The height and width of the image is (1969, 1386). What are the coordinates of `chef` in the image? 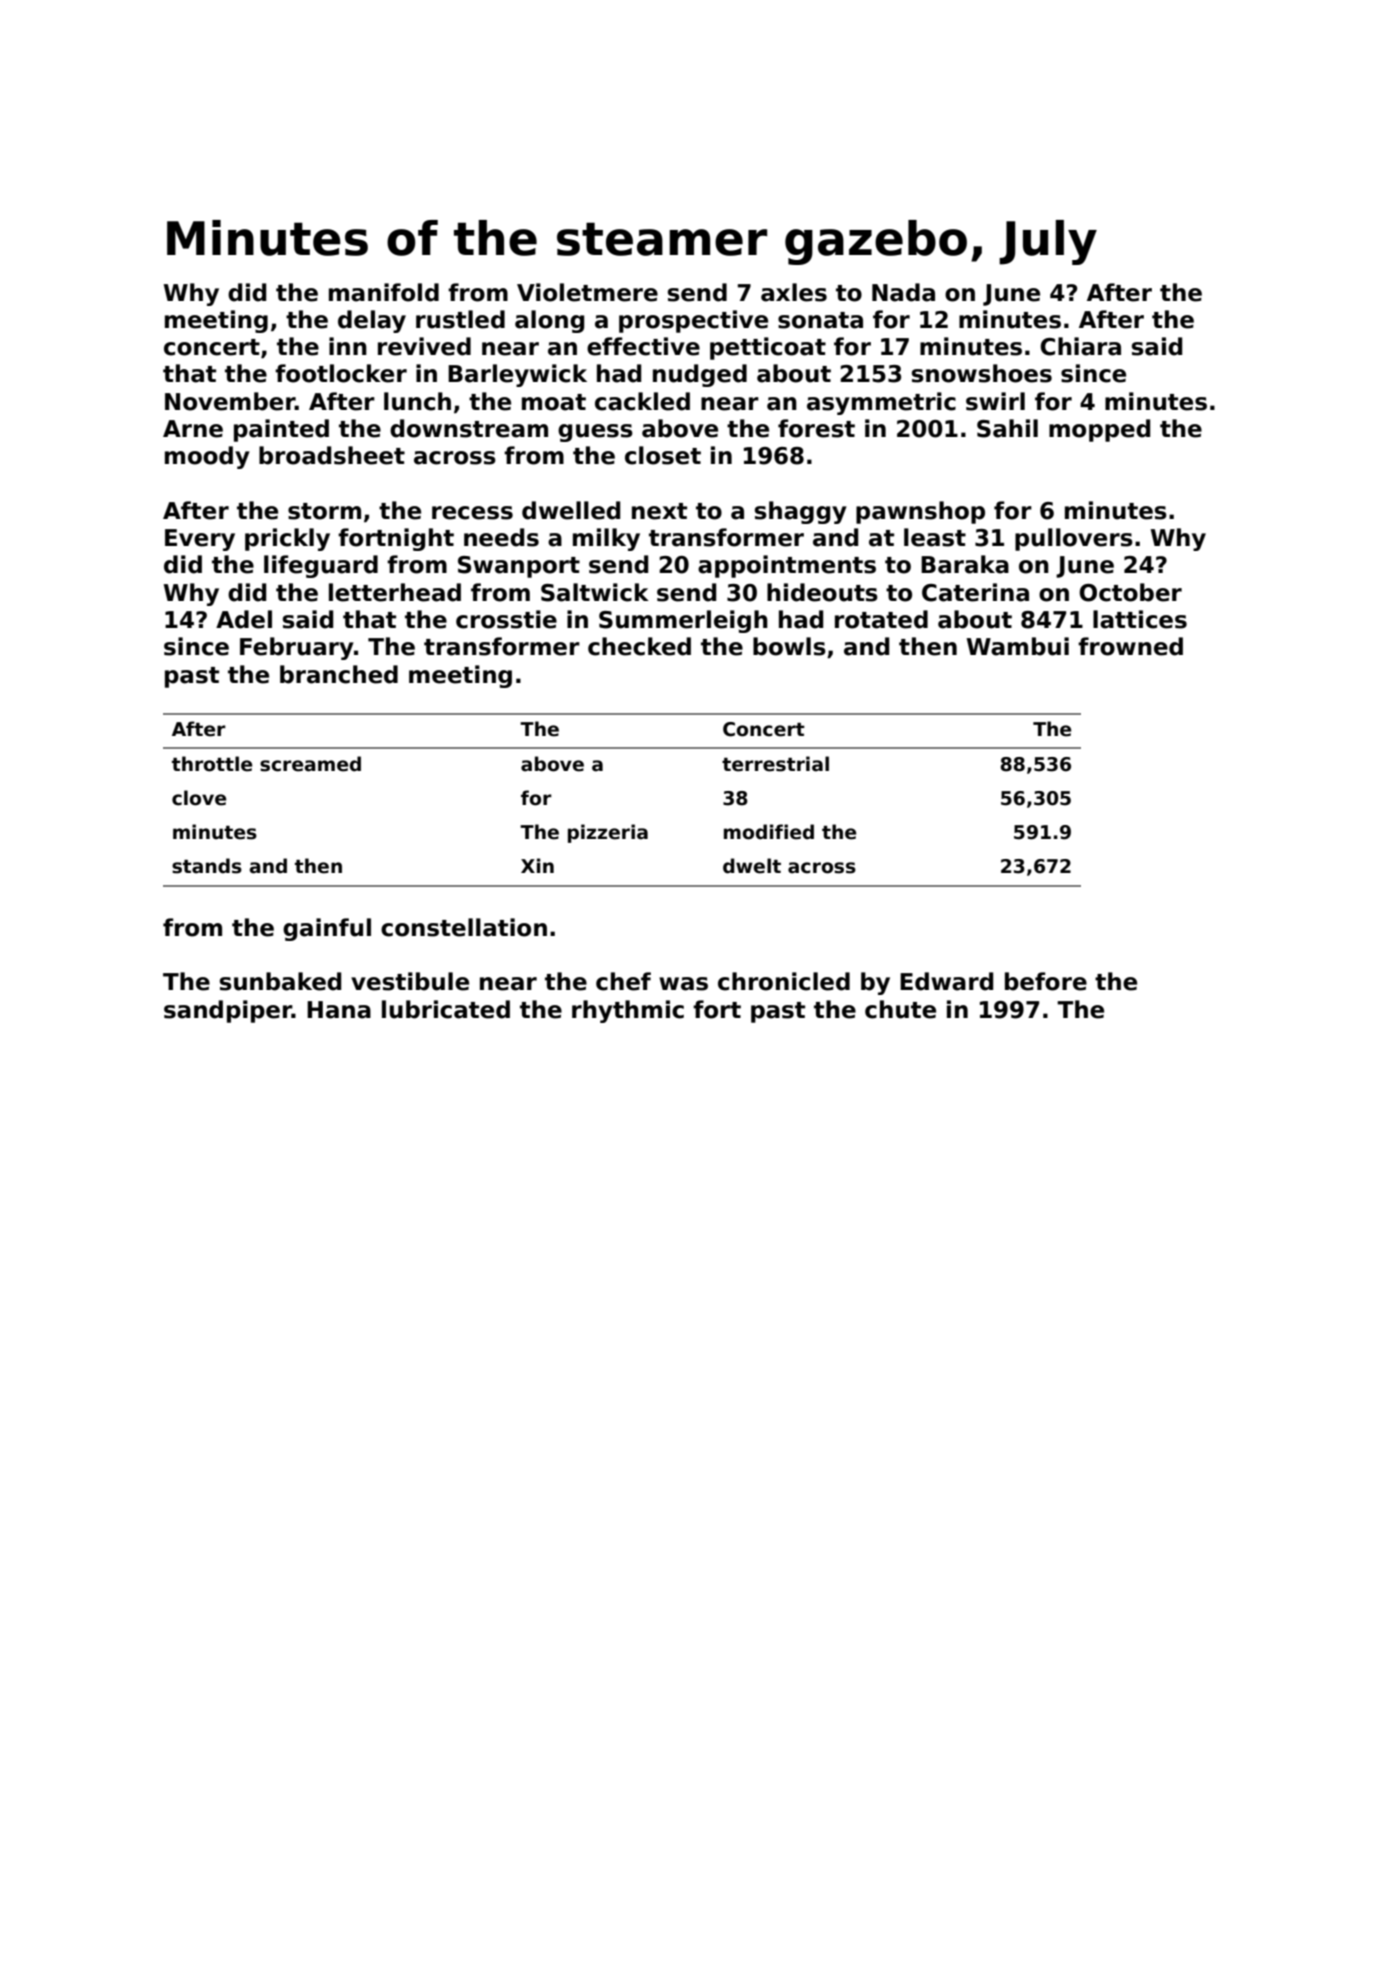 It's located at (623, 981).
